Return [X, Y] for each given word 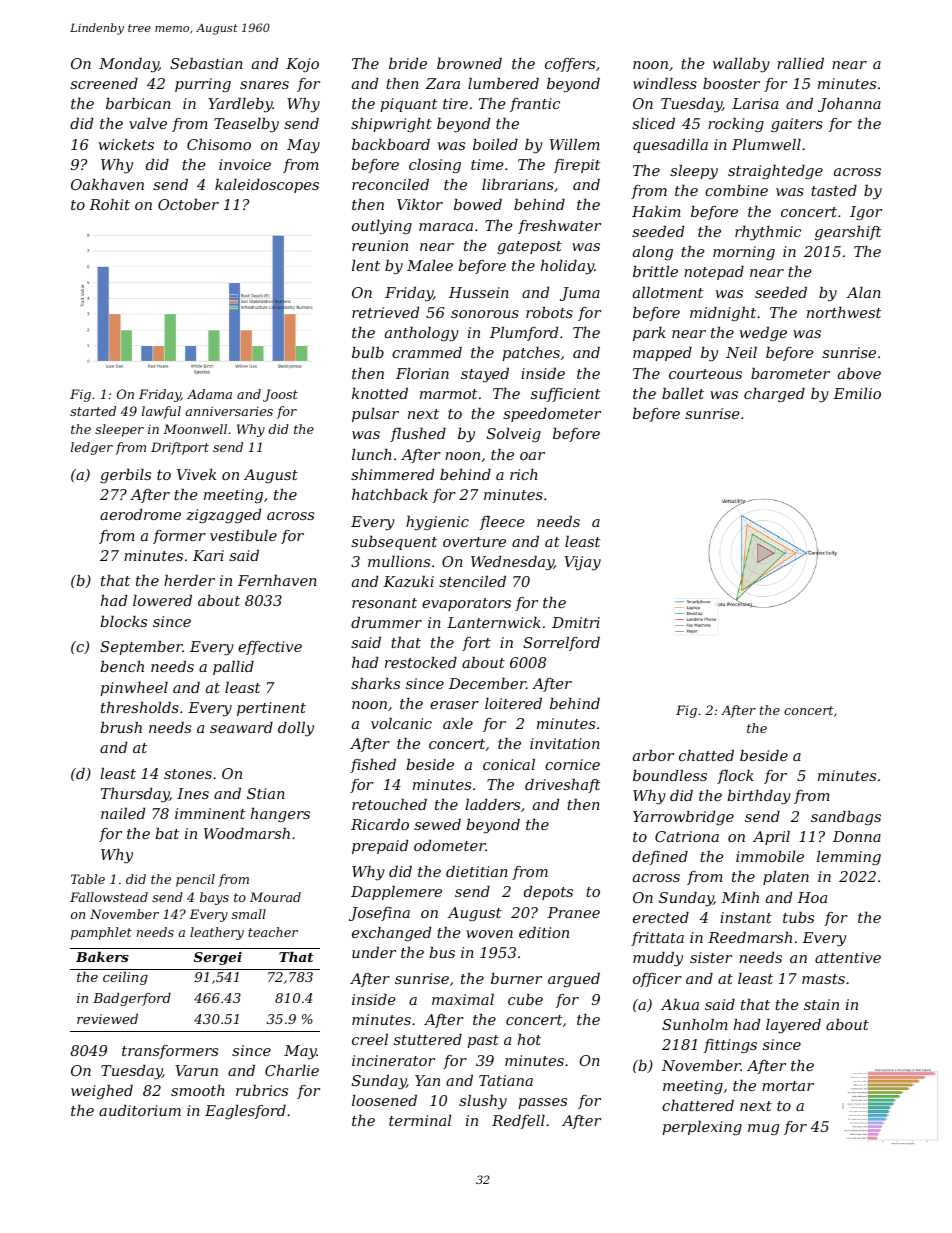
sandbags [846, 818]
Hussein [479, 292]
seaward [241, 727]
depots [548, 893]
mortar [788, 1086]
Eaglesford [245, 1112]
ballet [683, 393]
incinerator [393, 1060]
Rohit [109, 204]
